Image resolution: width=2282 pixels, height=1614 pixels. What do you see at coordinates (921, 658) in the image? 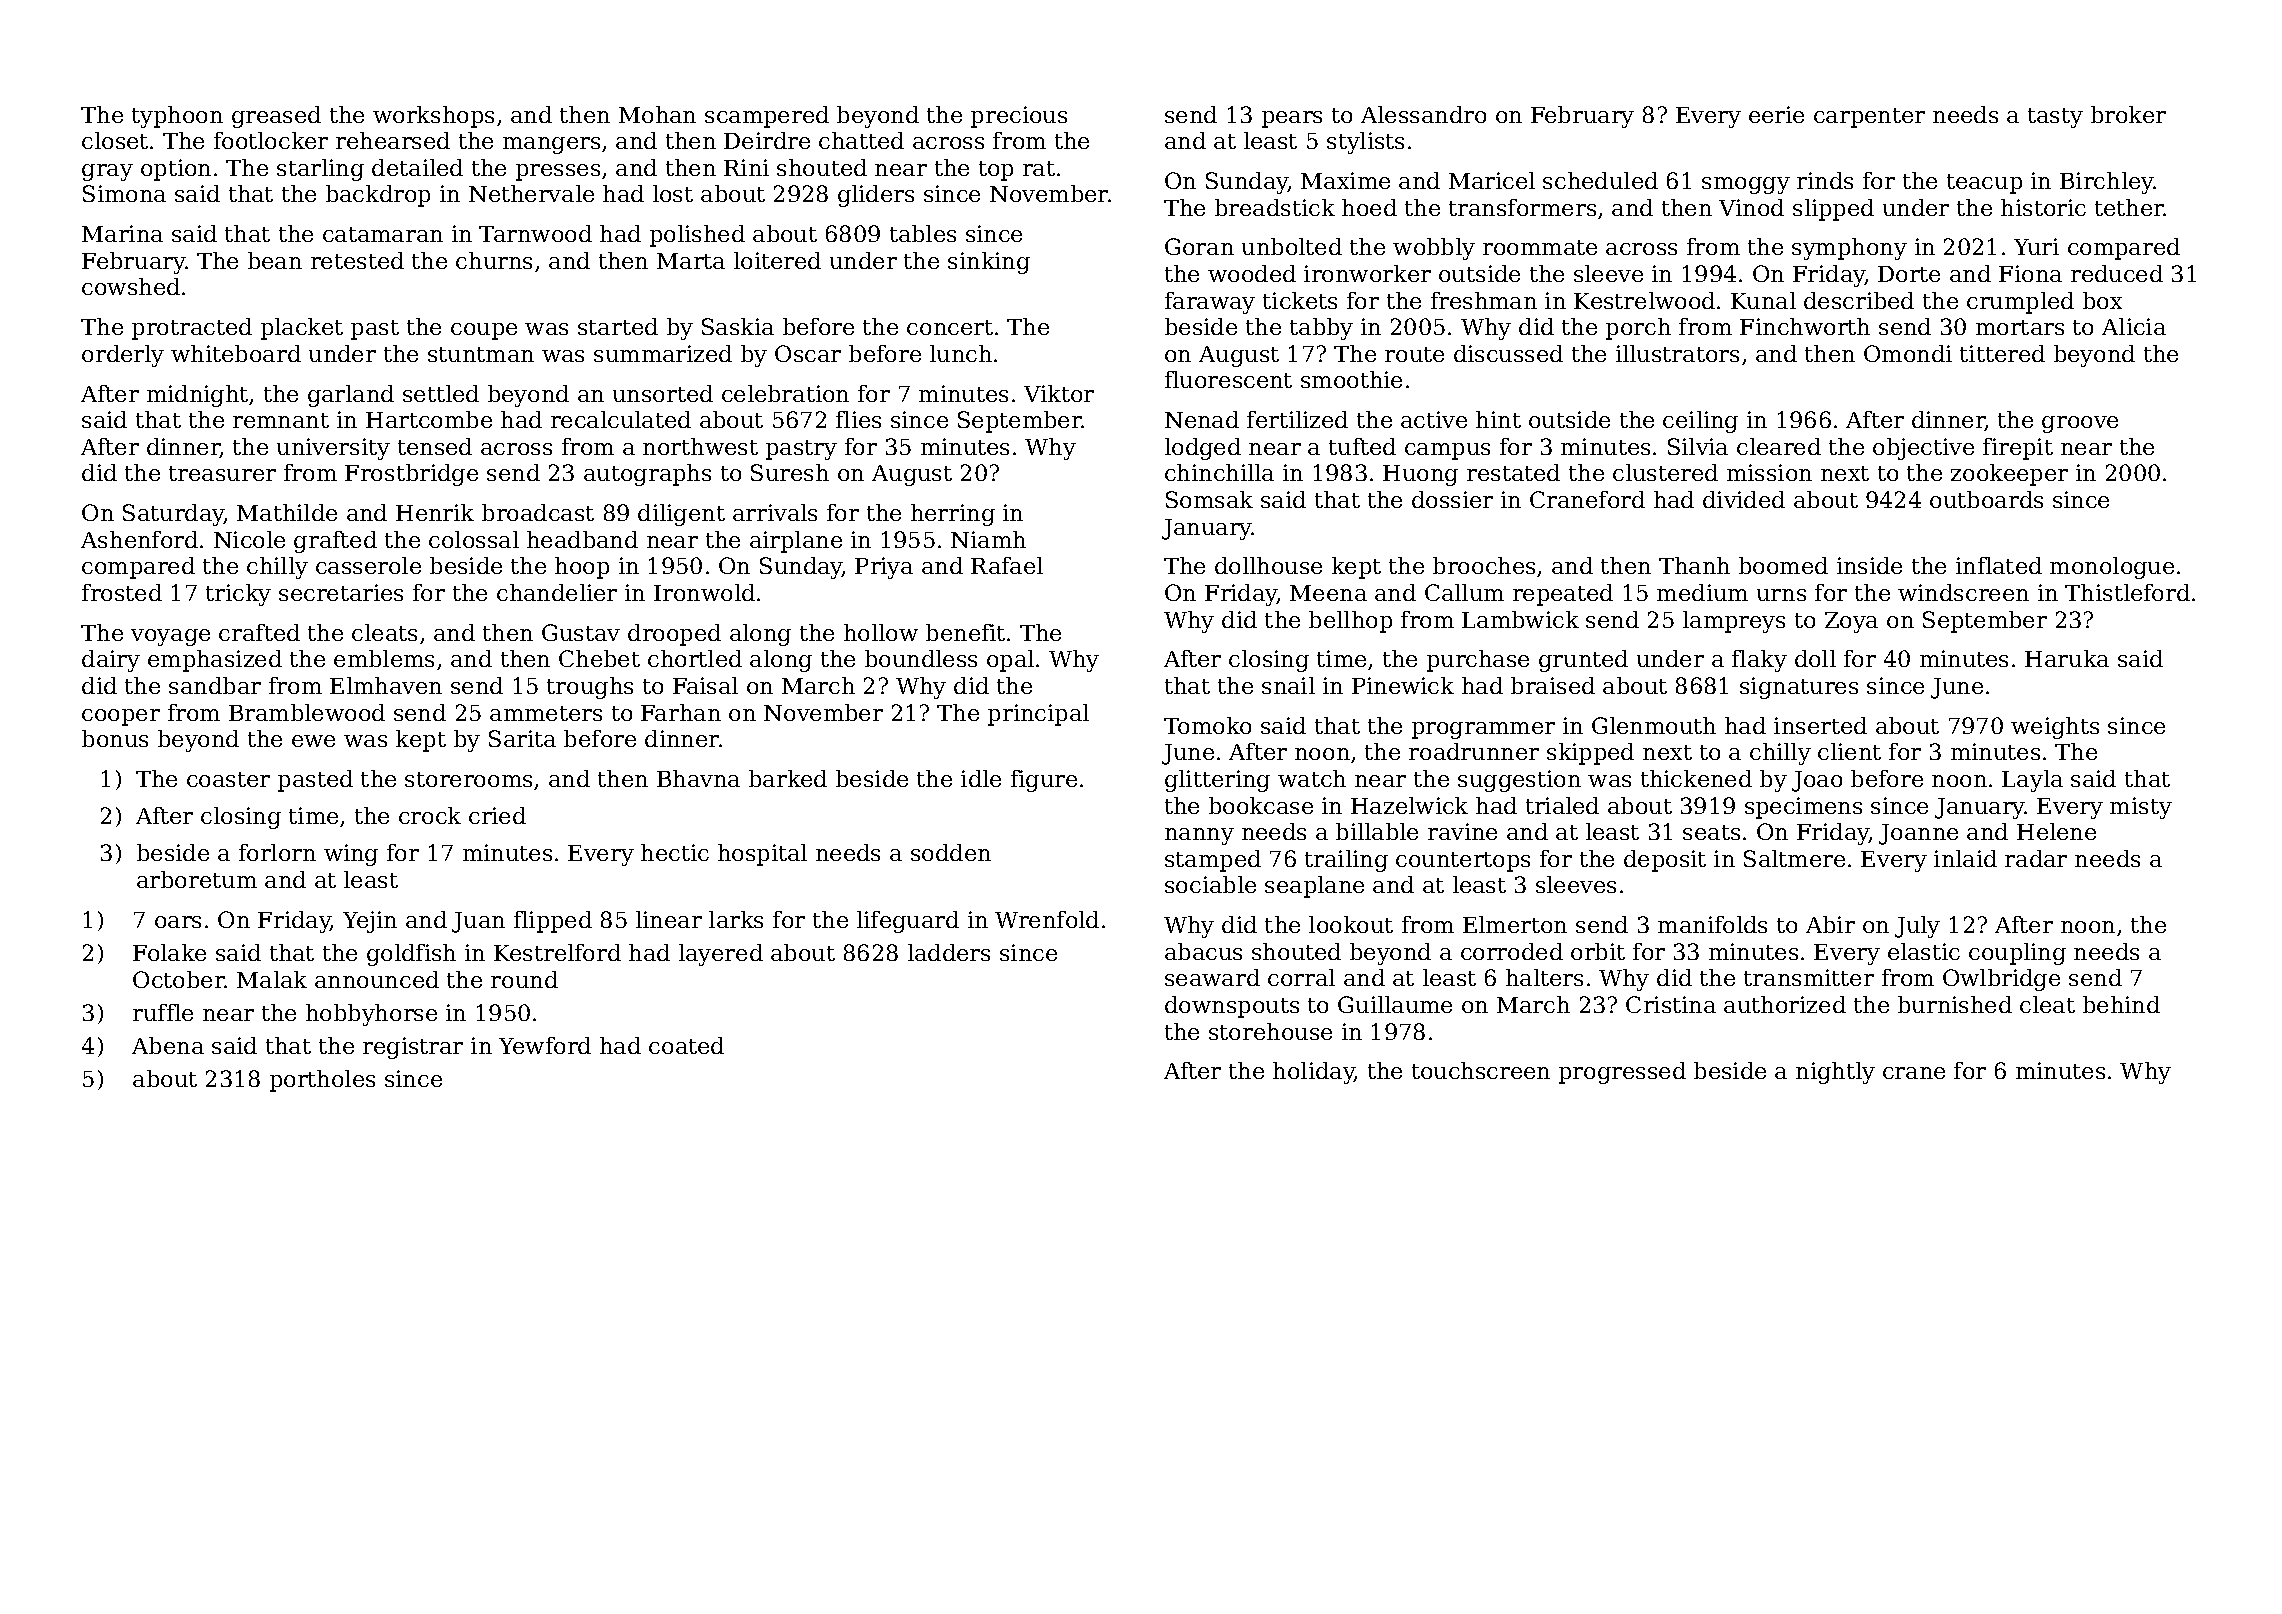
I see `boundless` at bounding box center [921, 658].
